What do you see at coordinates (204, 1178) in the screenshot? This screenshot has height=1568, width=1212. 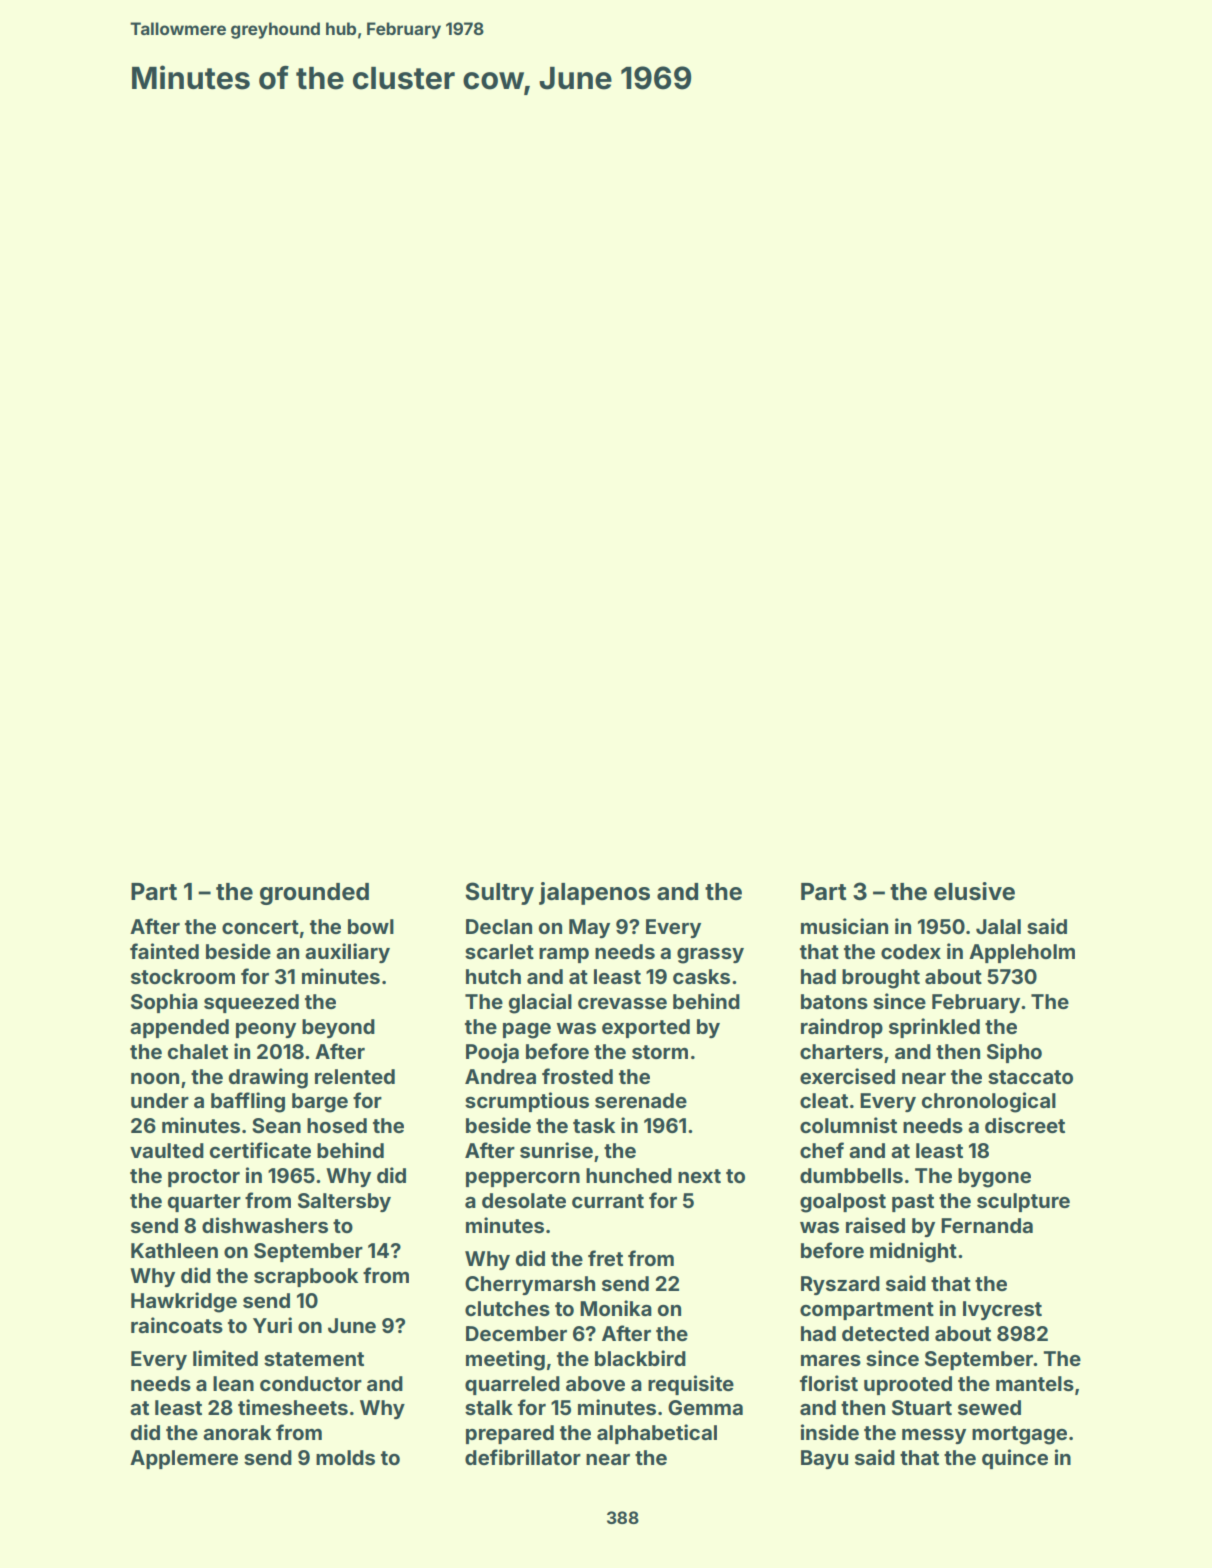 I see `proctor` at bounding box center [204, 1178].
